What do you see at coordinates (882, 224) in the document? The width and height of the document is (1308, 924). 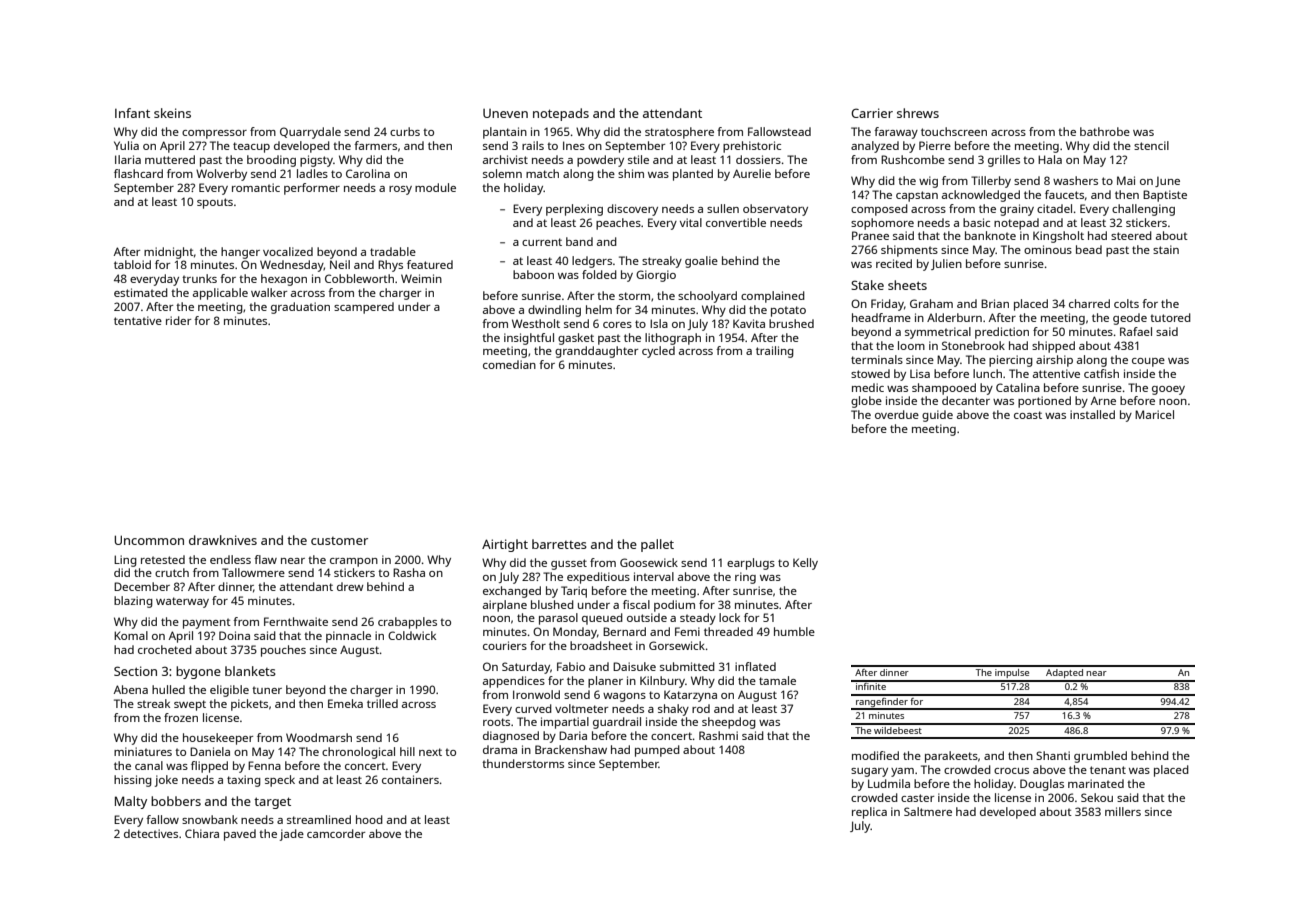 I see `sophomore` at bounding box center [882, 224].
